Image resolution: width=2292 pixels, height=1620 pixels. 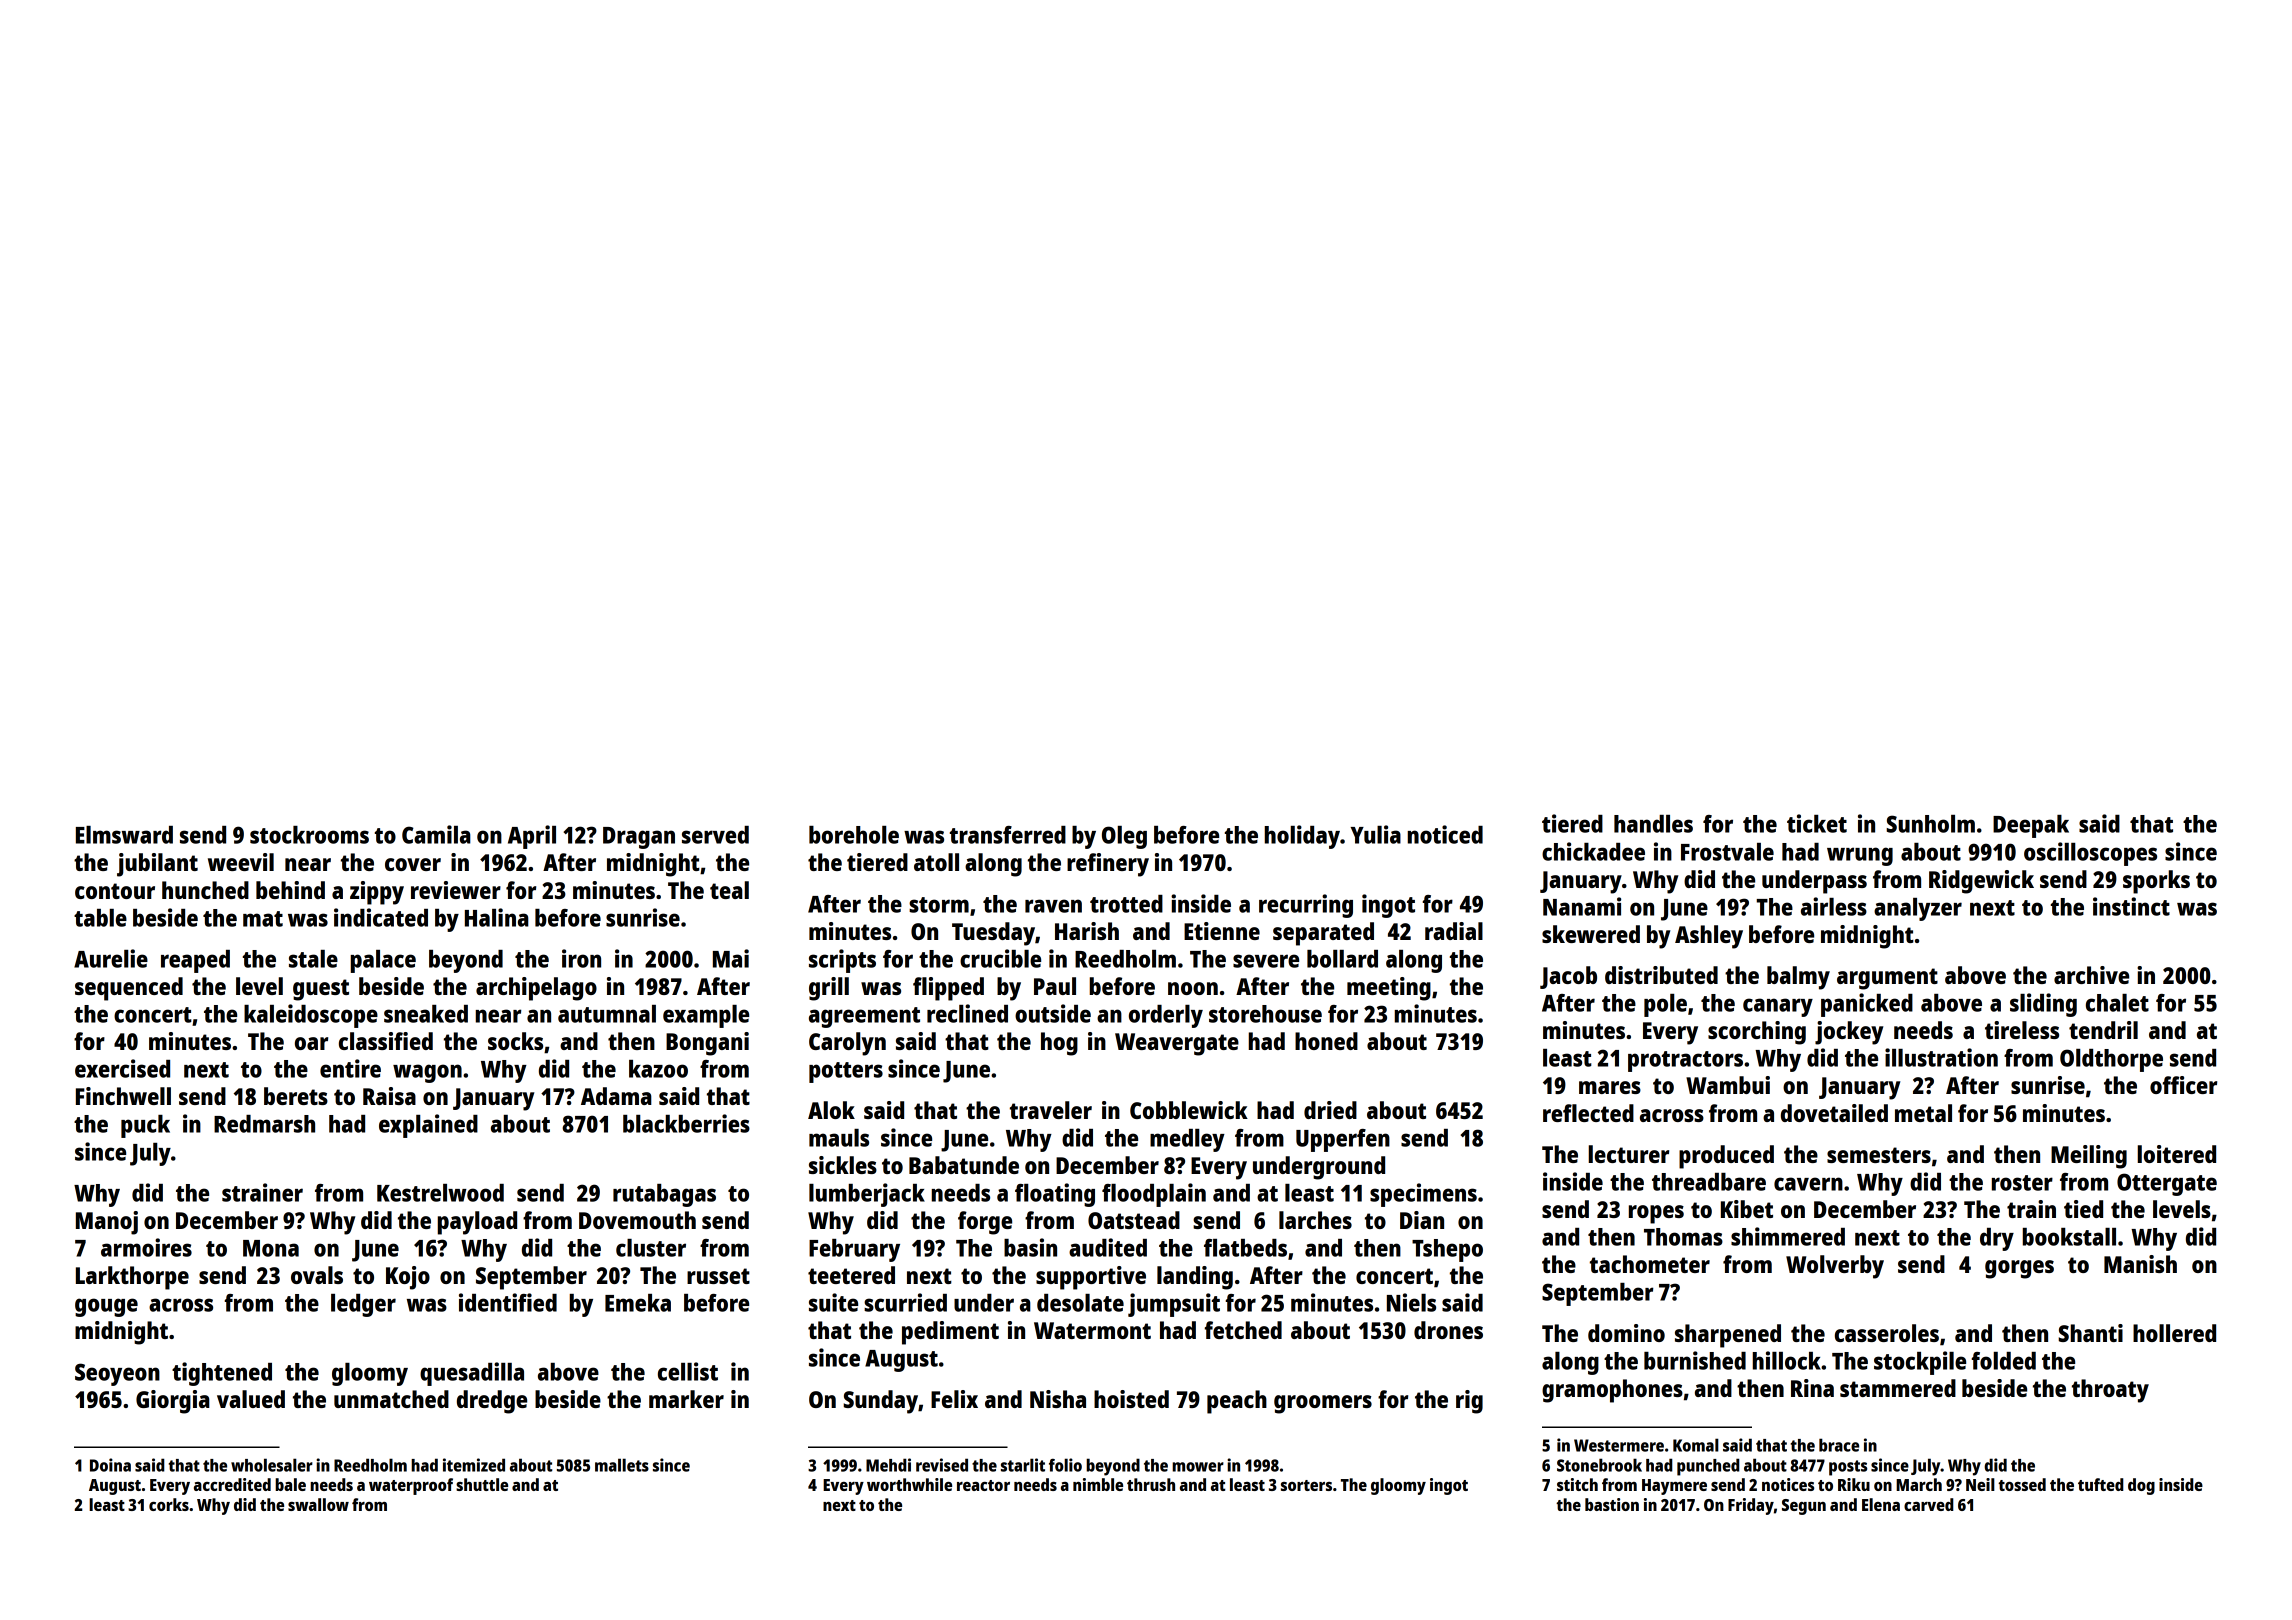 What do you see at coordinates (686, 1123) in the document?
I see `blackberries` at bounding box center [686, 1123].
